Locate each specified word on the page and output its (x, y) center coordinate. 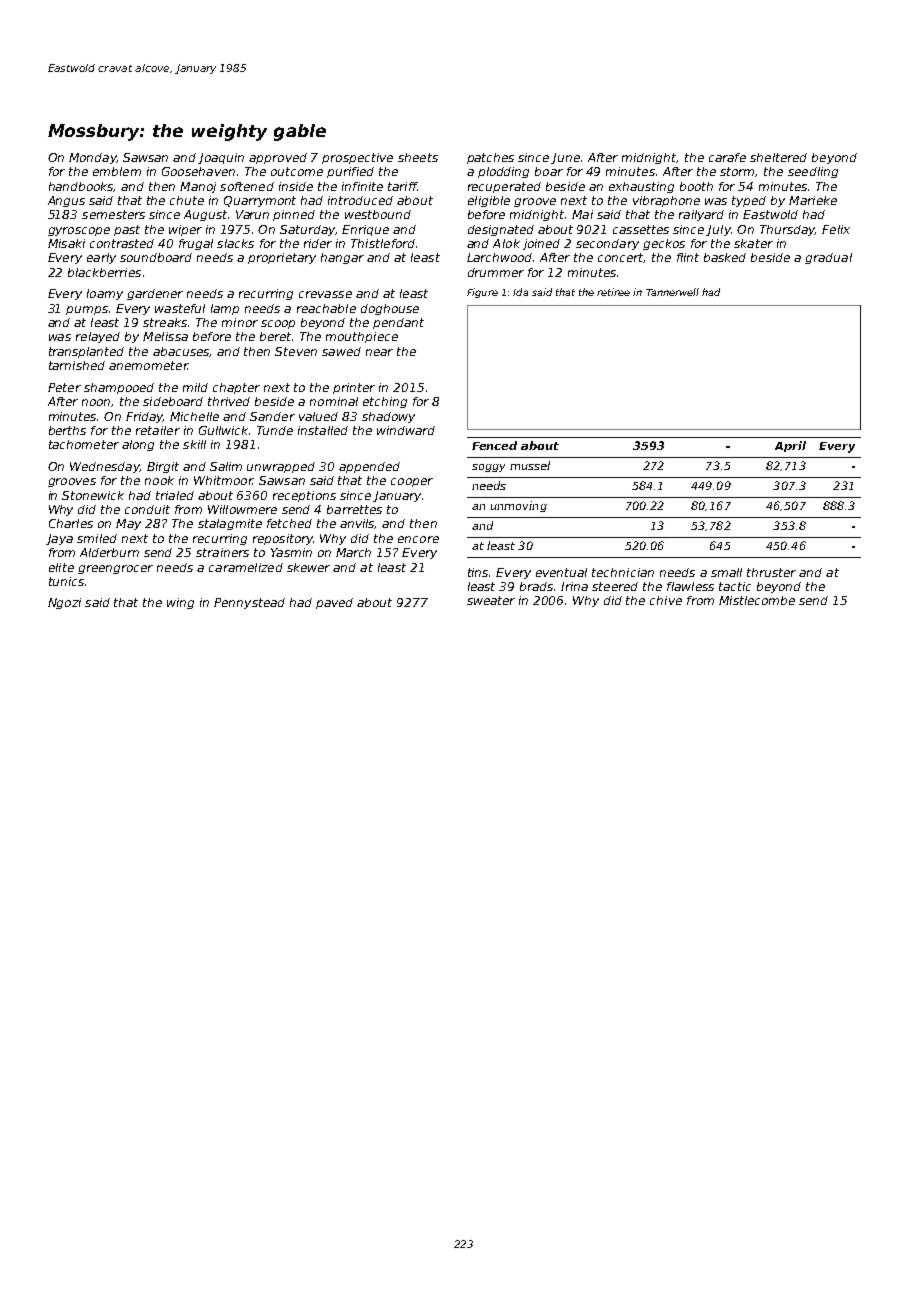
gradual (828, 258)
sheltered (778, 157)
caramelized (246, 567)
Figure (482, 293)
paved (334, 603)
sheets (418, 157)
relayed (98, 337)
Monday (92, 158)
